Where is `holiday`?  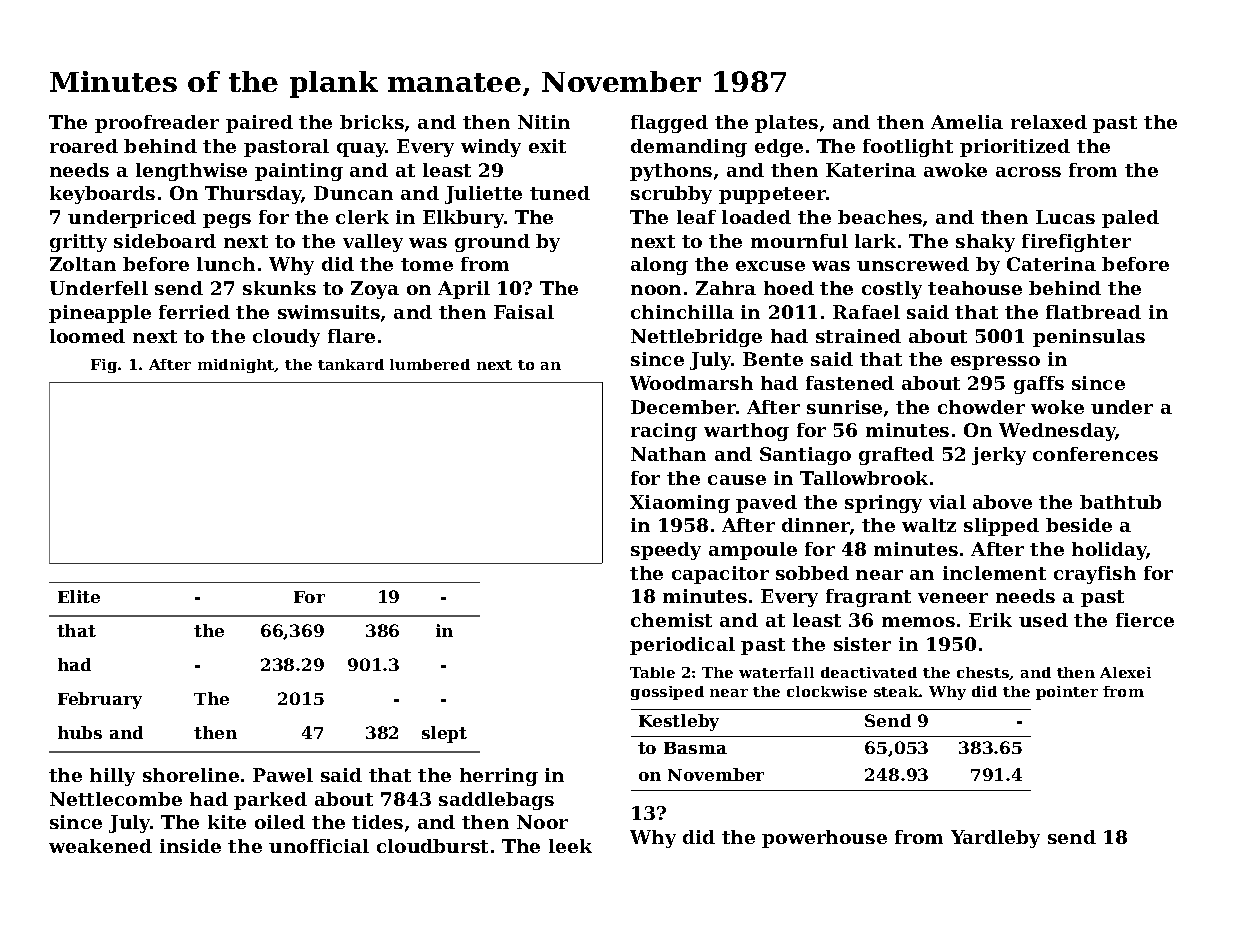 holiday is located at coordinates (1109, 551).
